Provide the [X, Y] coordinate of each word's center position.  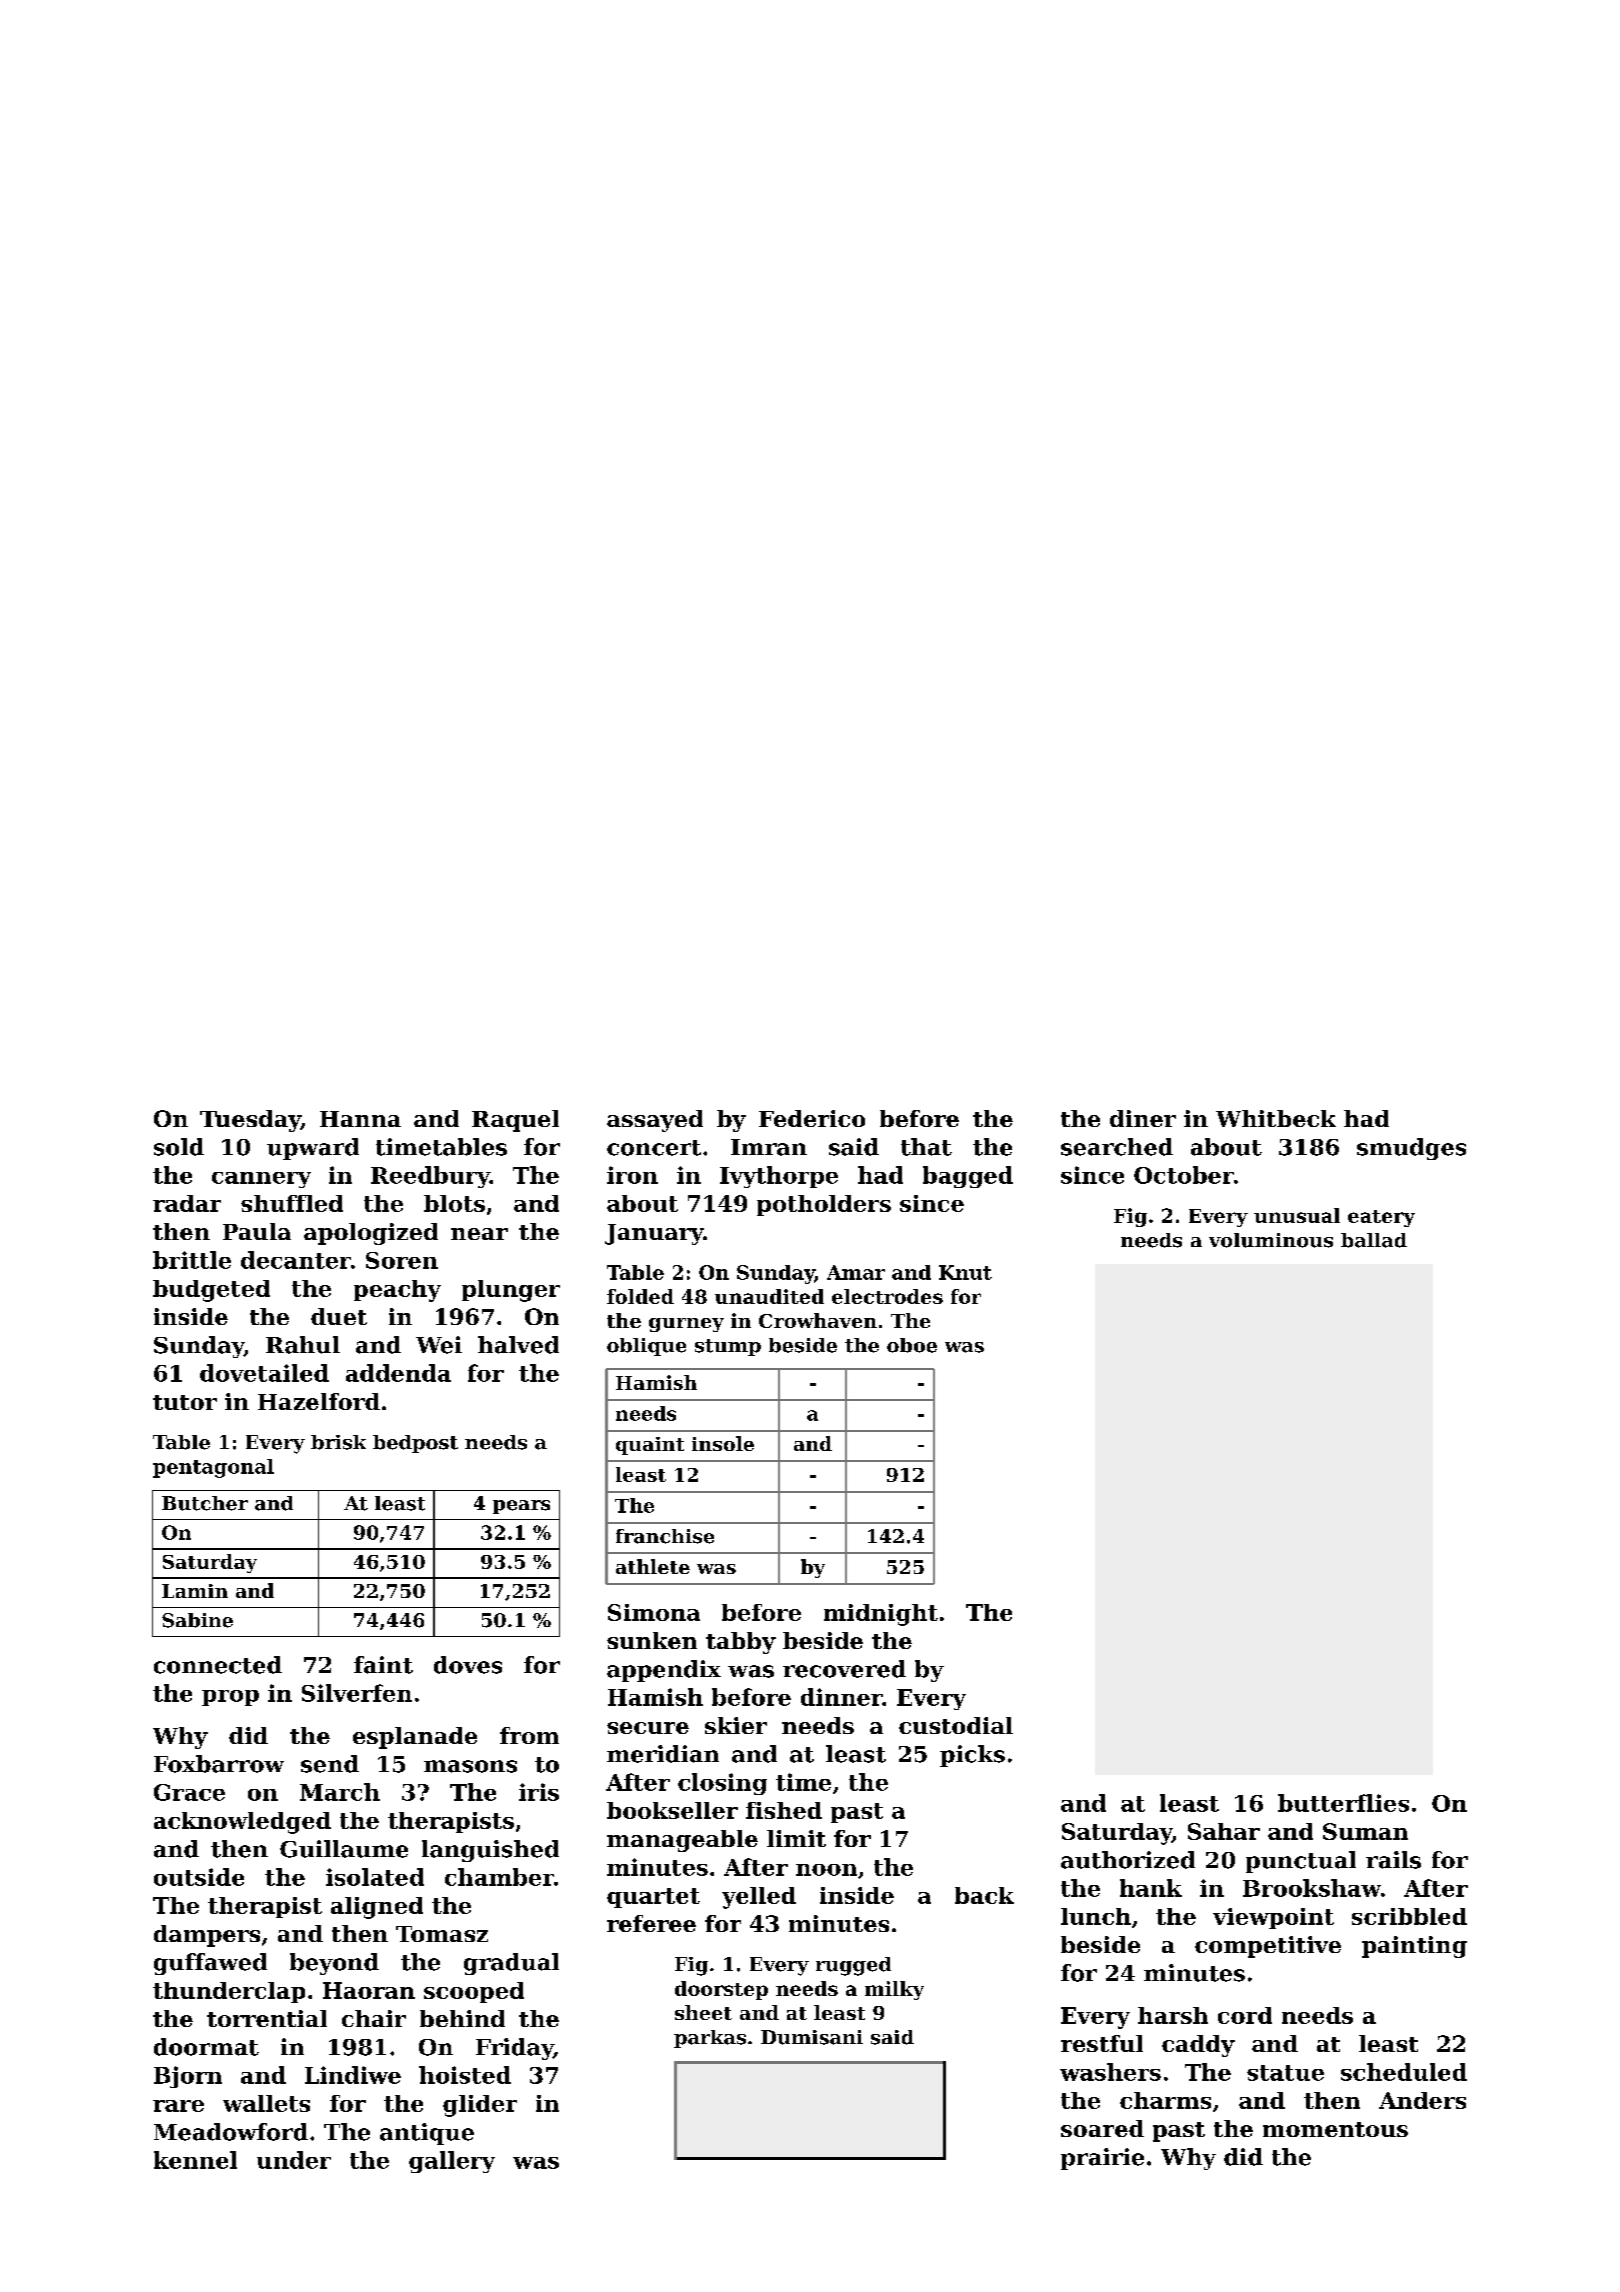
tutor [185, 1402]
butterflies [1343, 1803]
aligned [377, 1908]
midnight [881, 1615]
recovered [844, 1669]
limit [796, 1838]
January [654, 1234]
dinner [842, 1697]
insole [723, 1443]
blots [454, 1203]
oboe [912, 1345]
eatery [1381, 1218]
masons [470, 1766]
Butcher [205, 1503]
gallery [452, 2162]
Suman [1365, 1831]
